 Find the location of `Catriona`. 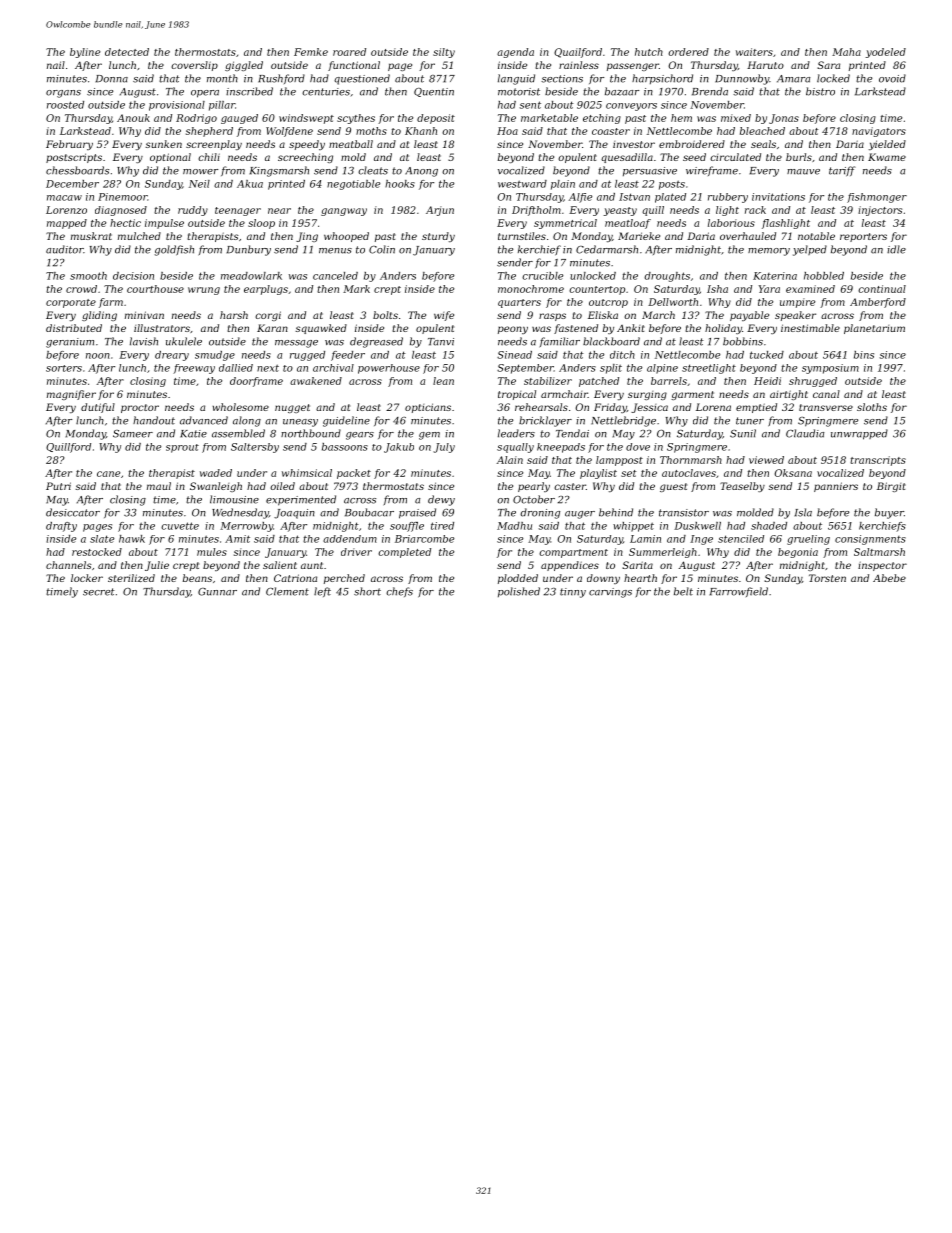

Catriona is located at coordinates (295, 578).
